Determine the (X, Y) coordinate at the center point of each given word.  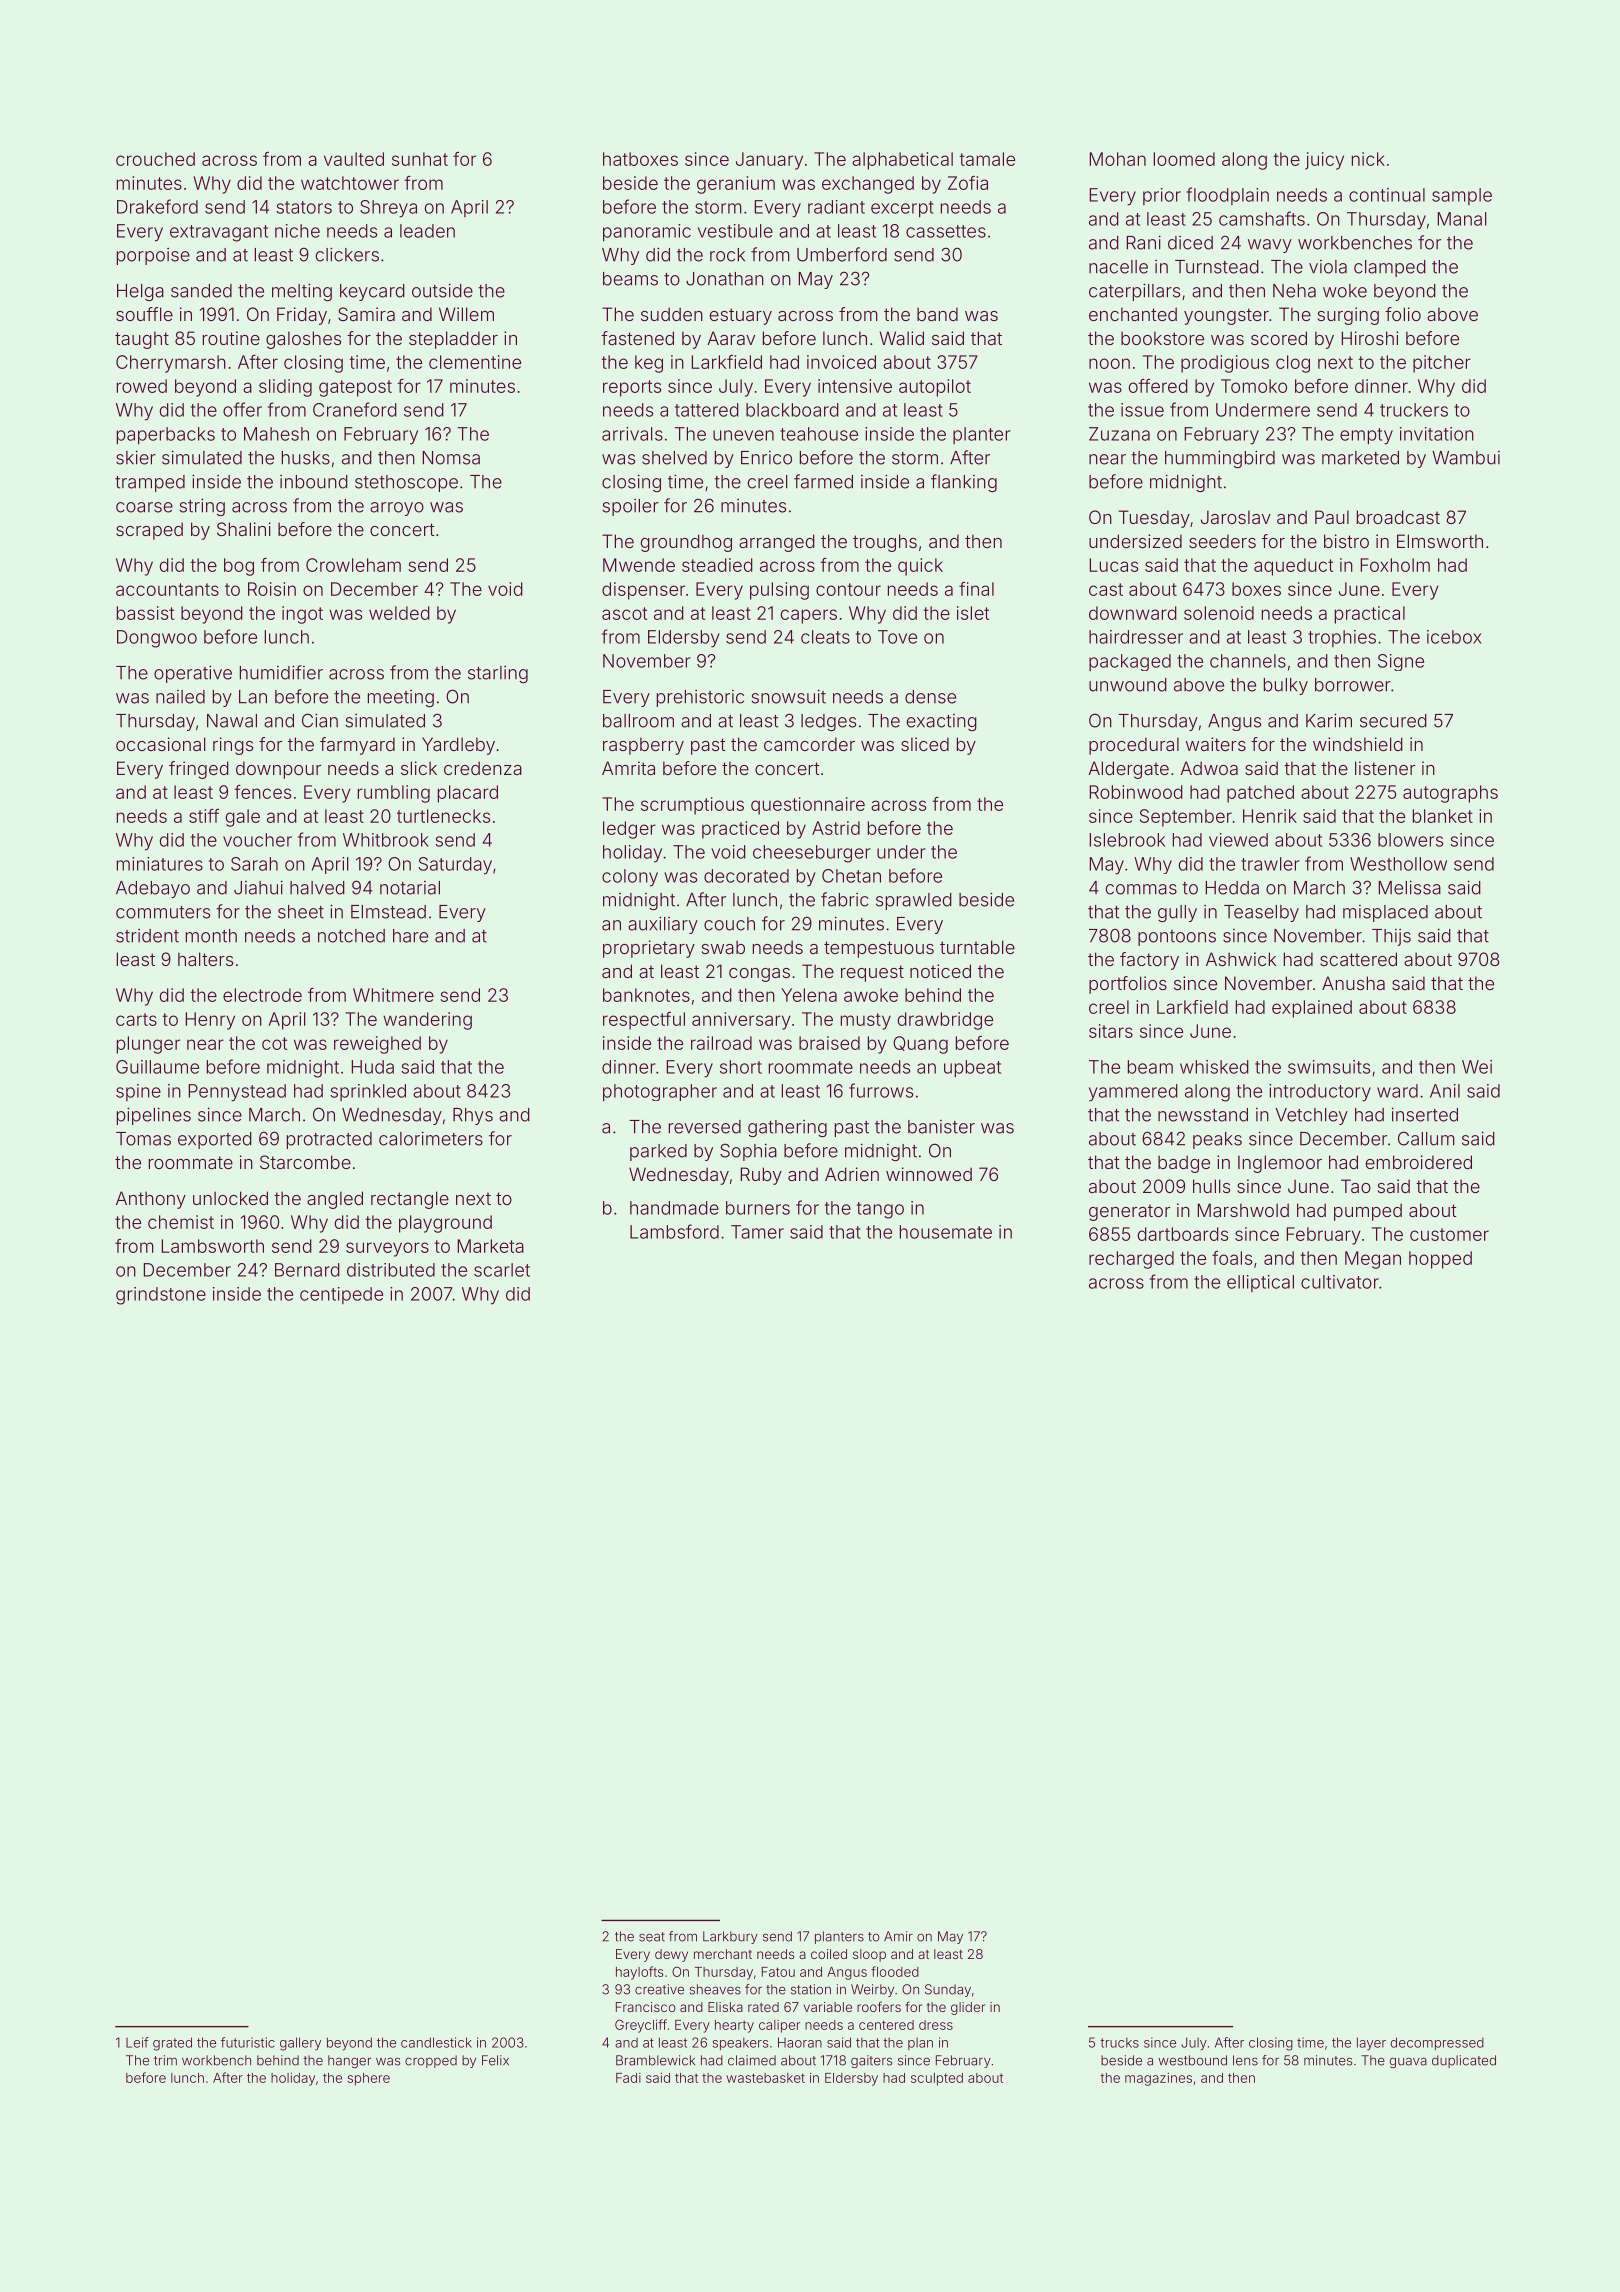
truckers (1414, 410)
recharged (1131, 1260)
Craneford (355, 409)
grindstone (161, 1296)
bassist (145, 613)
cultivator (1340, 1282)
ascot (624, 613)
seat (652, 1937)
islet (973, 613)
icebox (1454, 637)
